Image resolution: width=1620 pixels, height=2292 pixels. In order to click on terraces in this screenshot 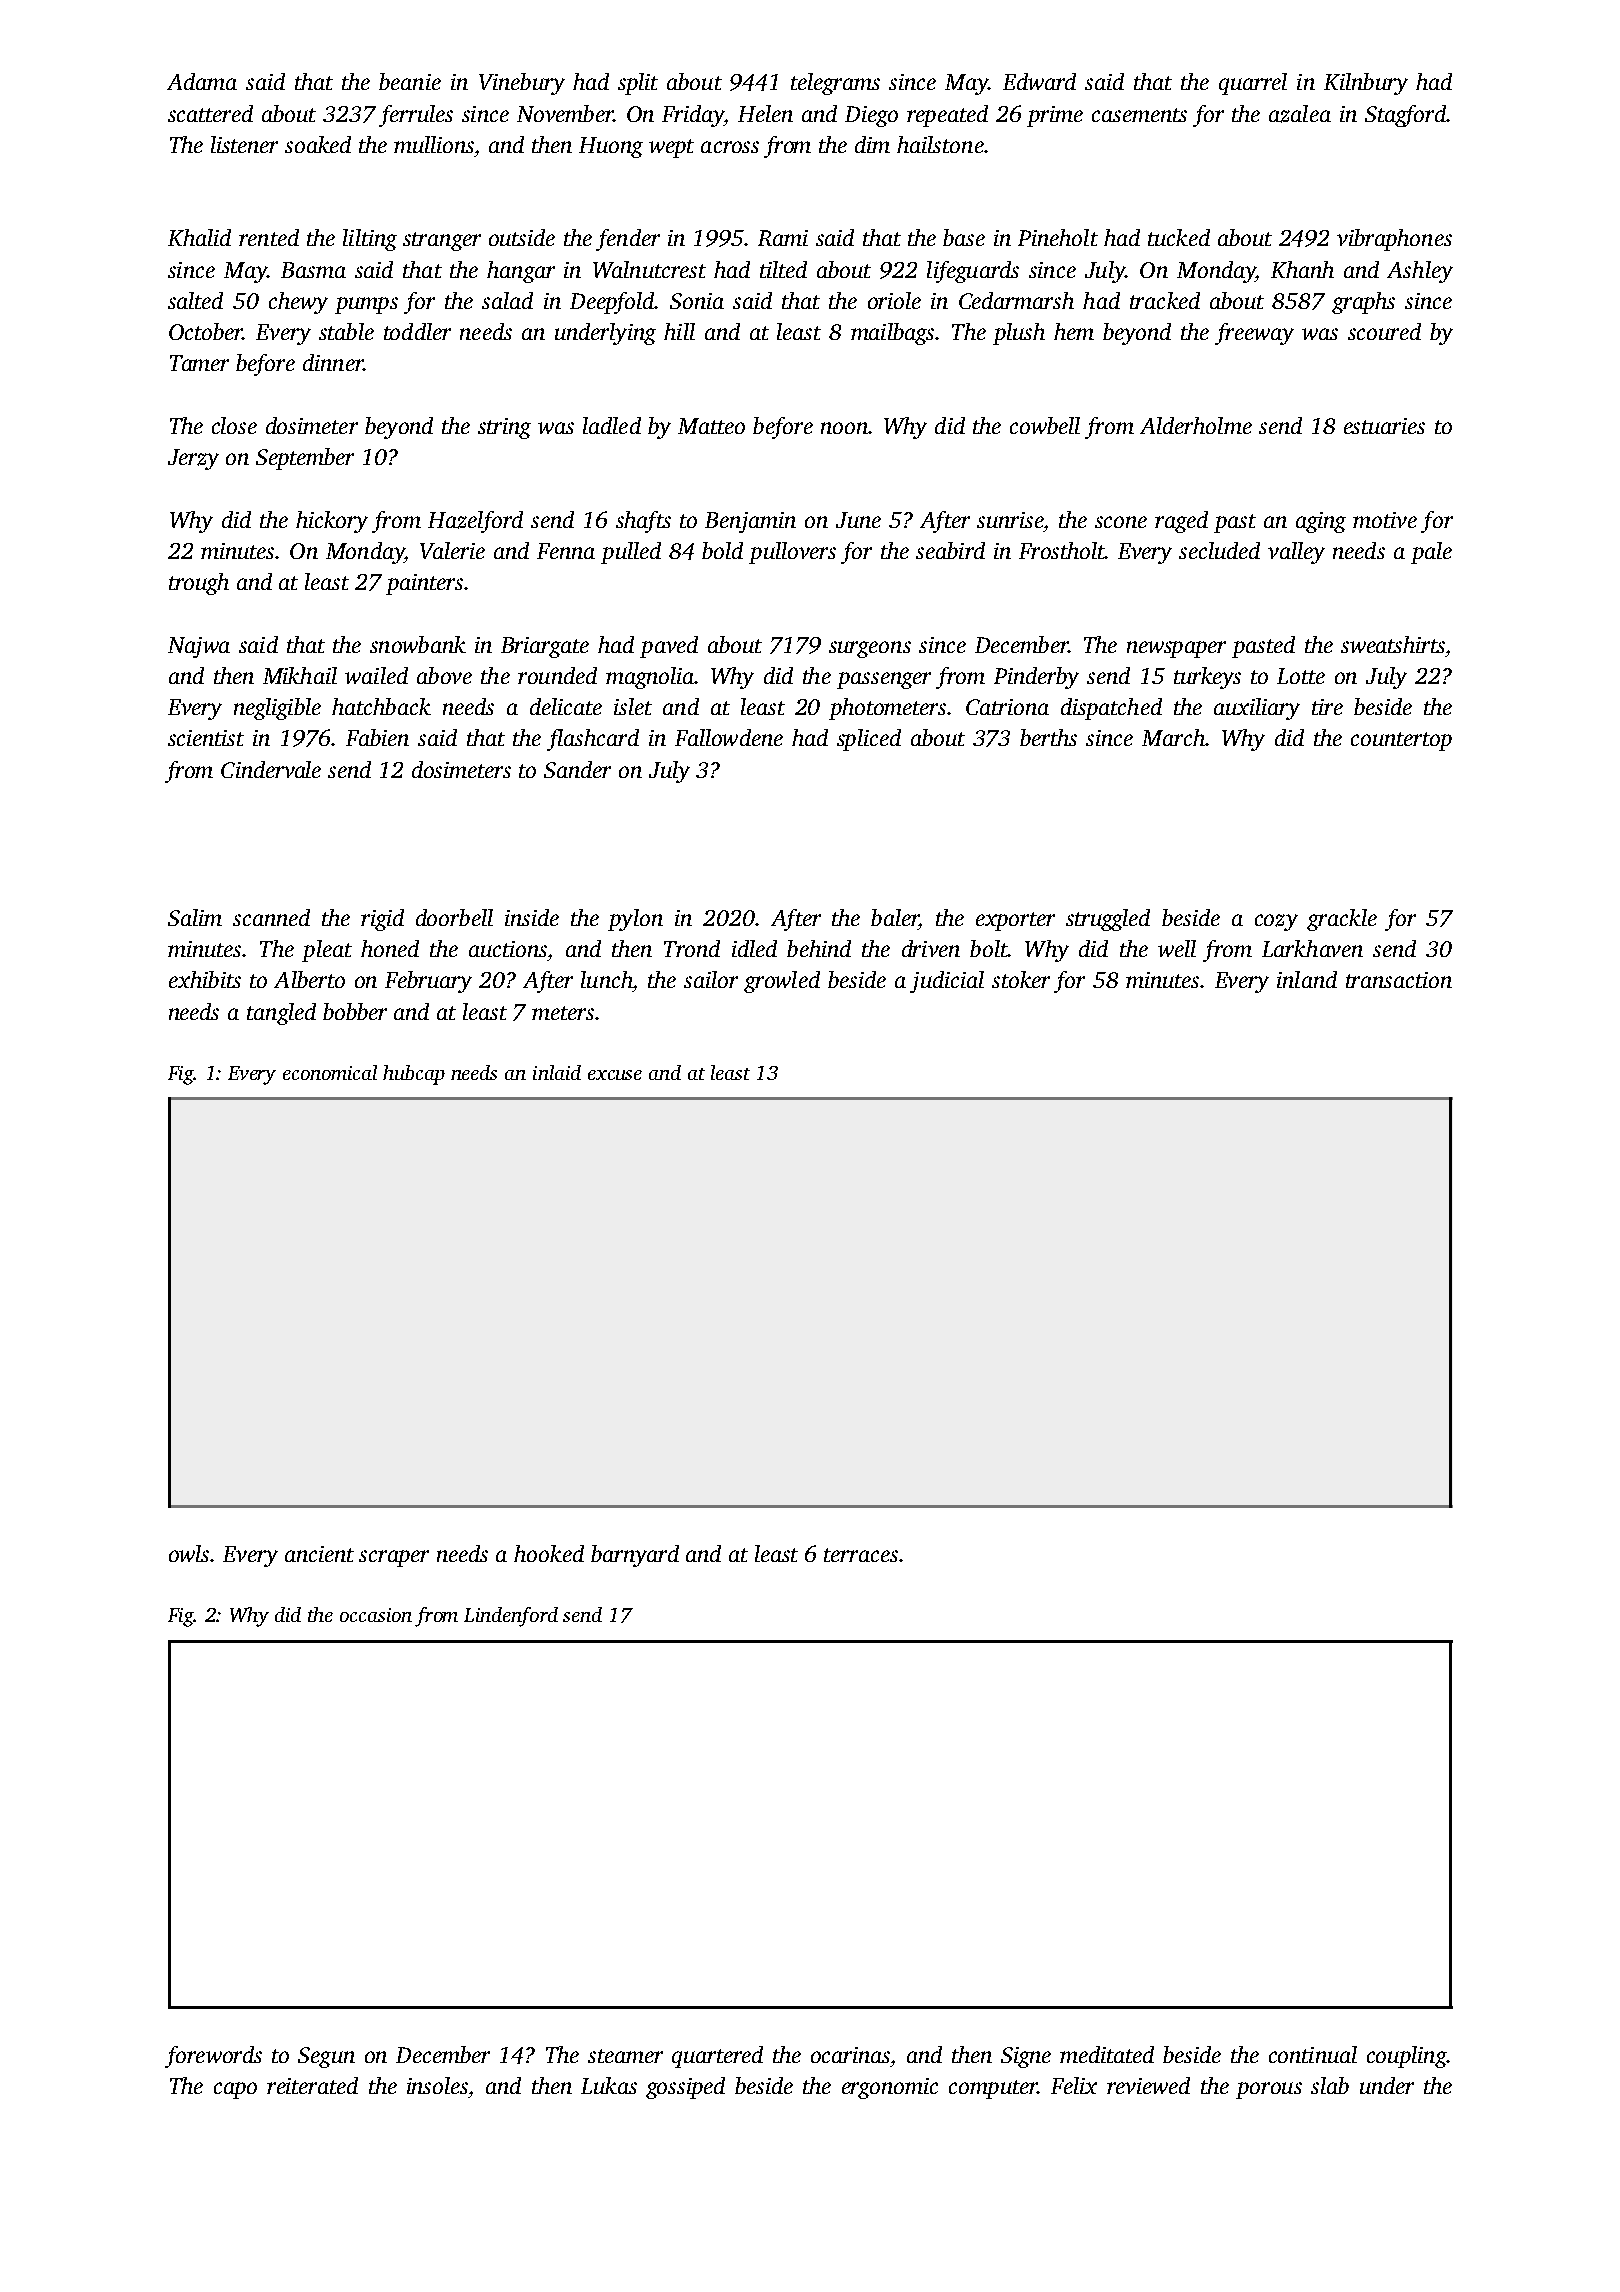, I will do `click(861, 1555)`.
